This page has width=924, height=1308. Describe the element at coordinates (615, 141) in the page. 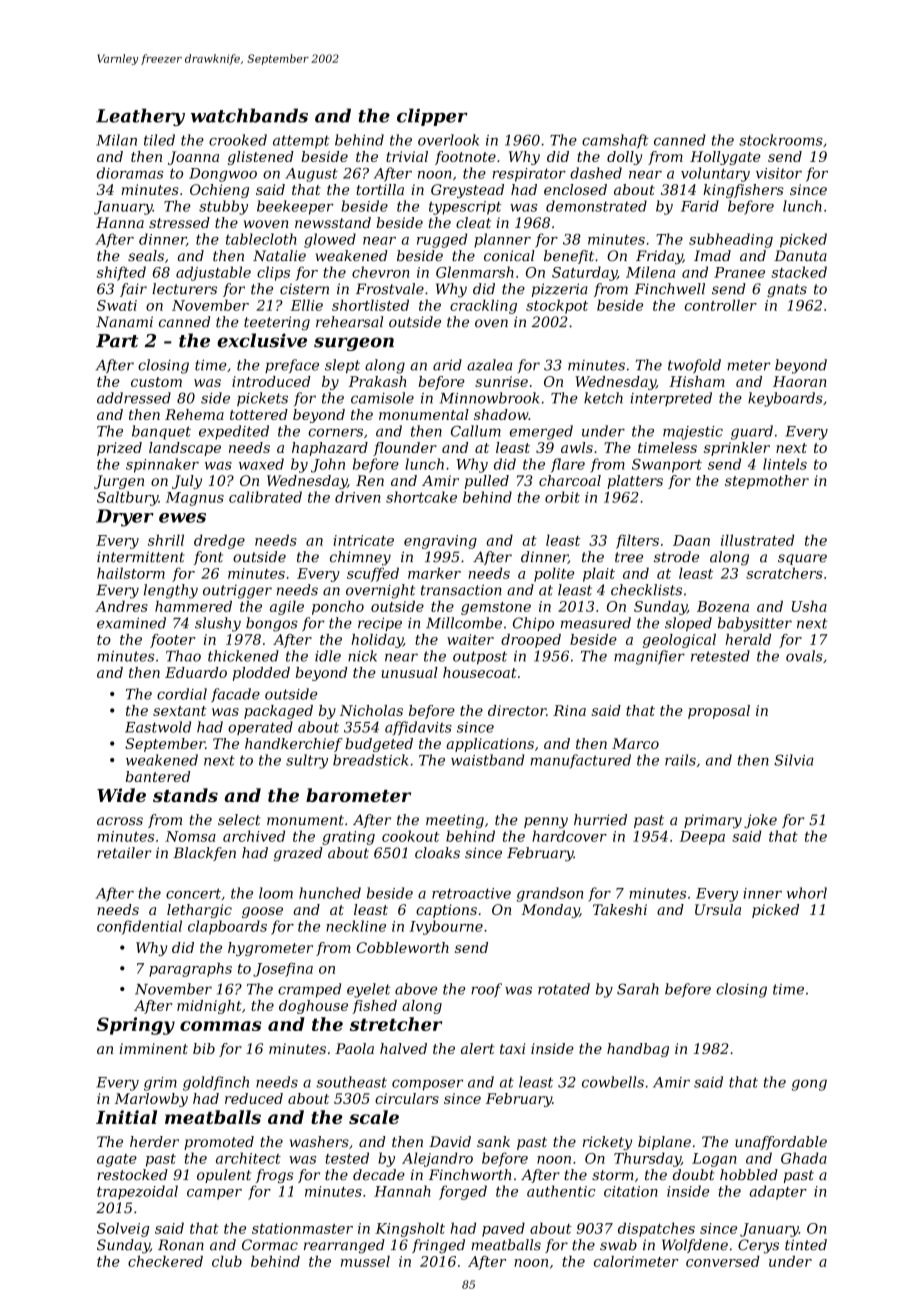

I see `camshaft` at that location.
